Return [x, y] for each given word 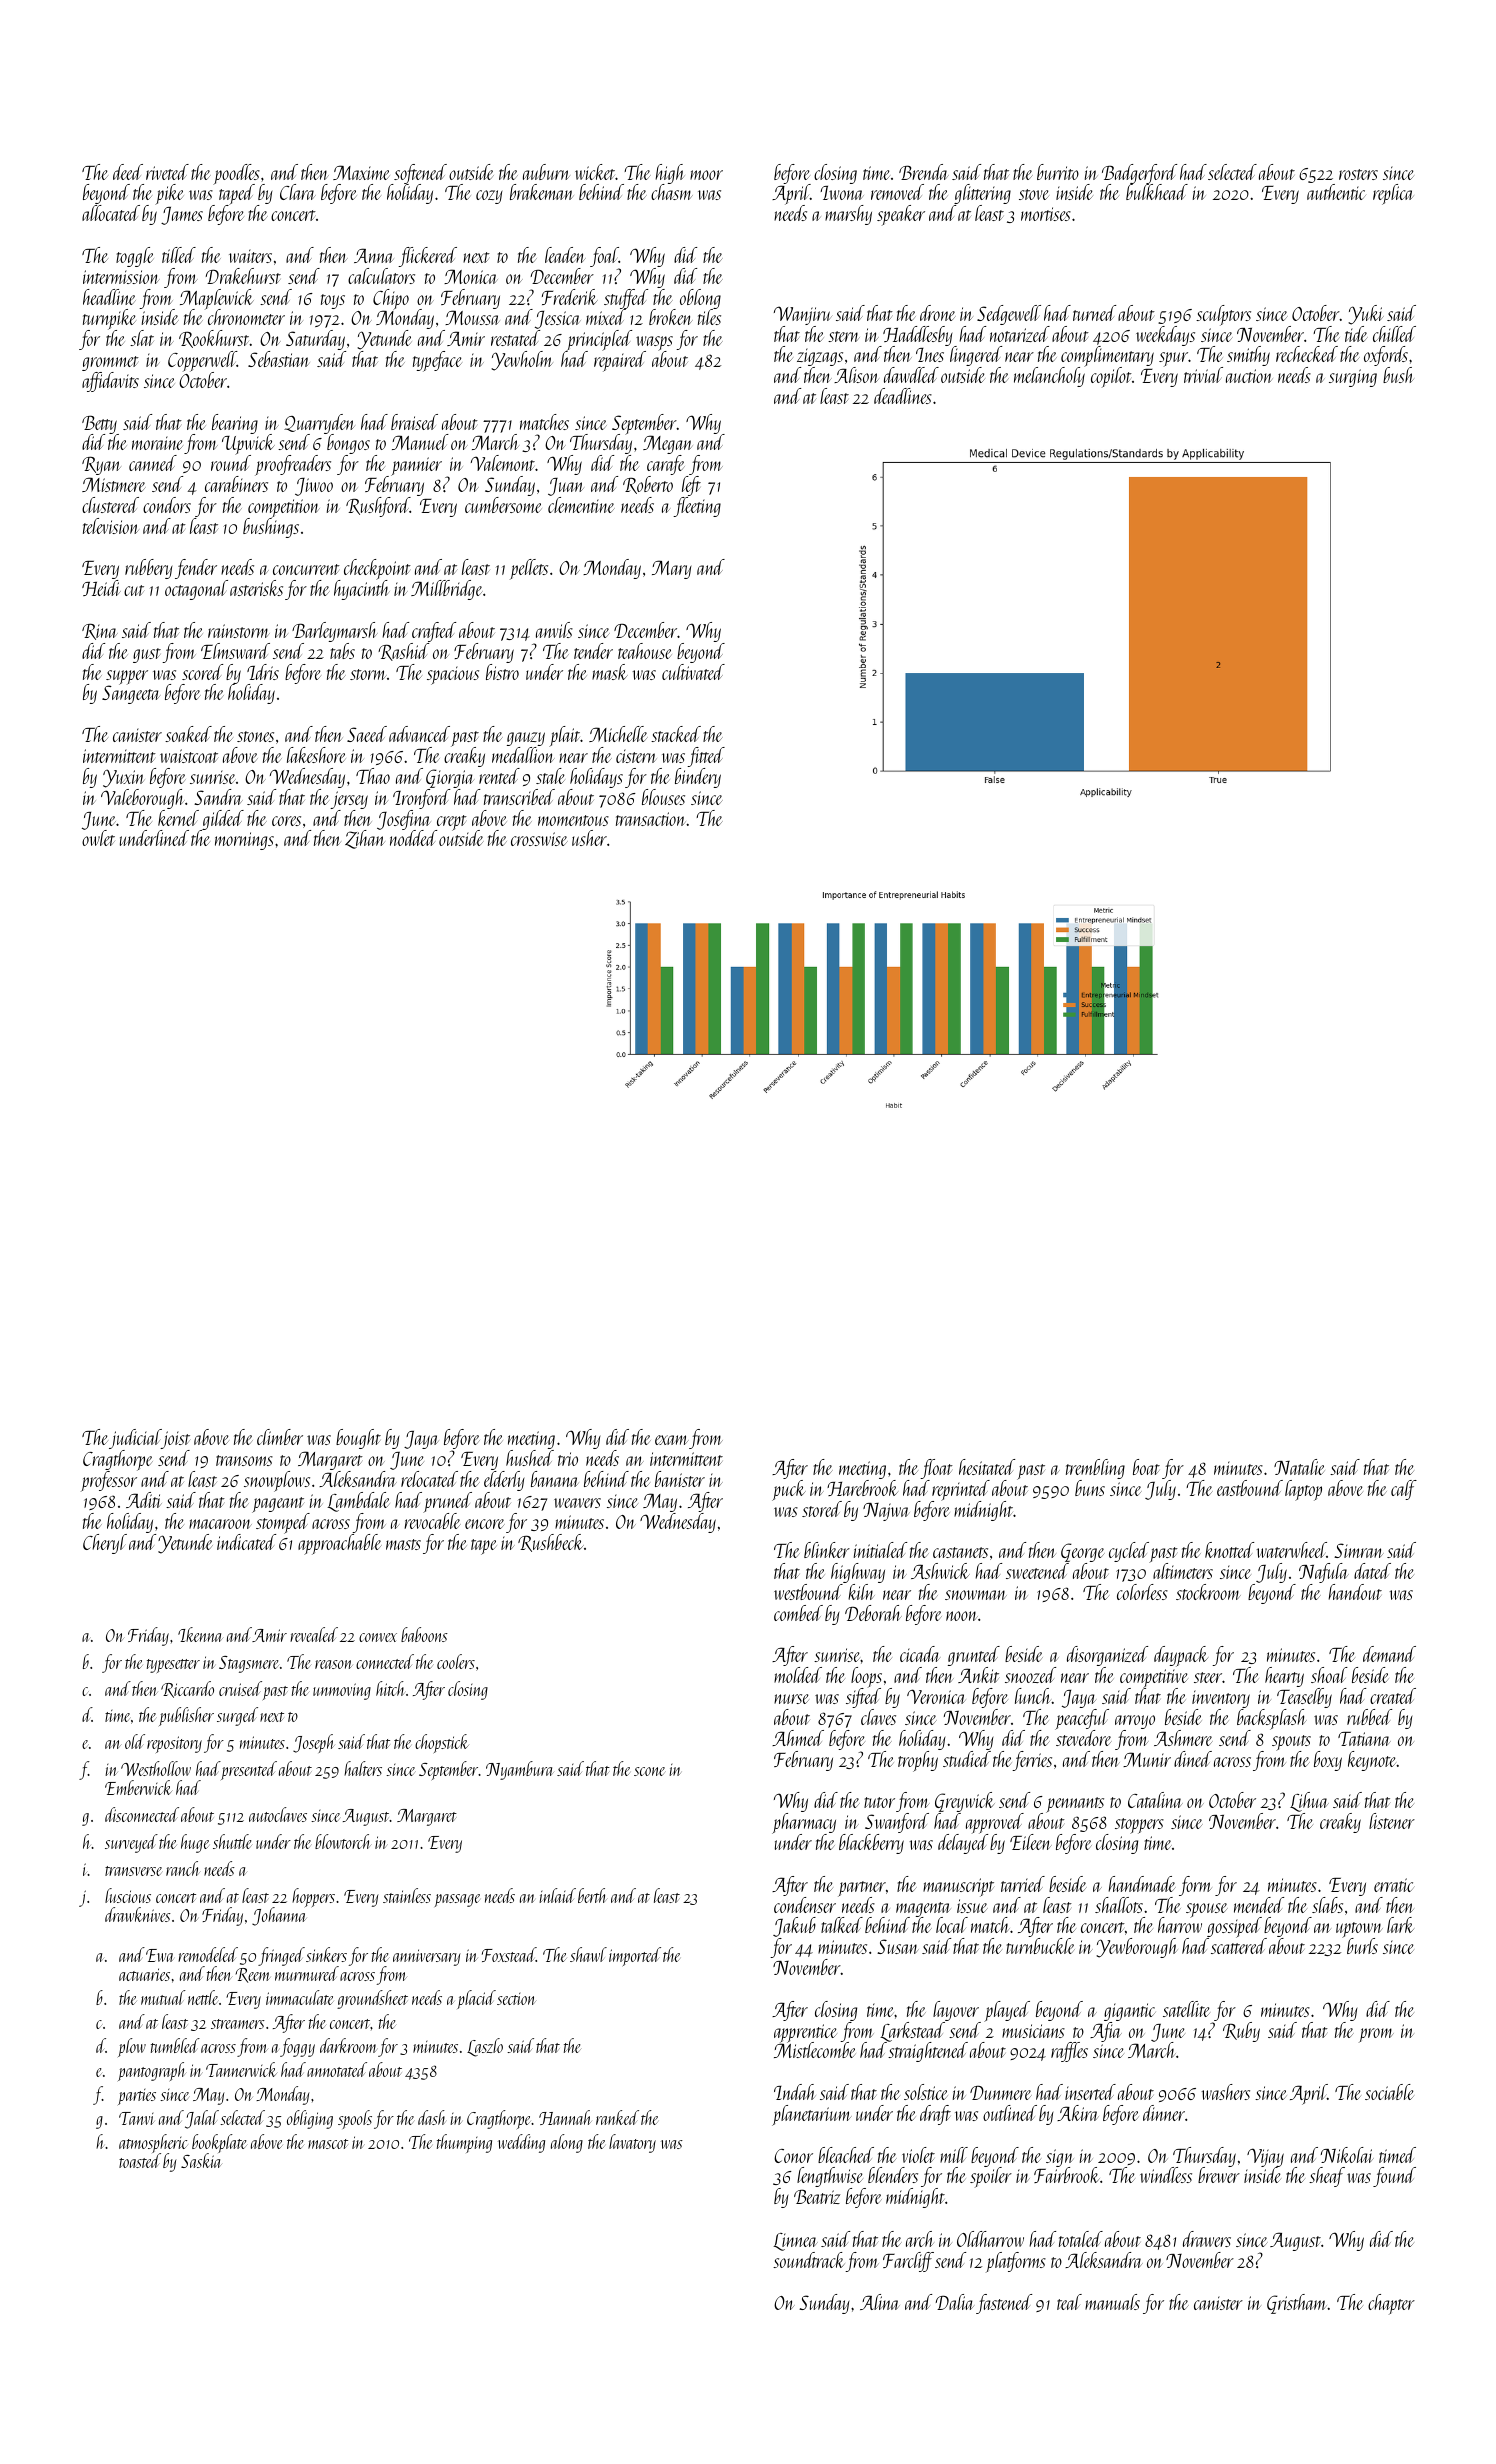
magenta [923, 1909]
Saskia [201, 2161]
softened [420, 174]
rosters [1358, 174]
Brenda [924, 172]
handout [1355, 1592]
